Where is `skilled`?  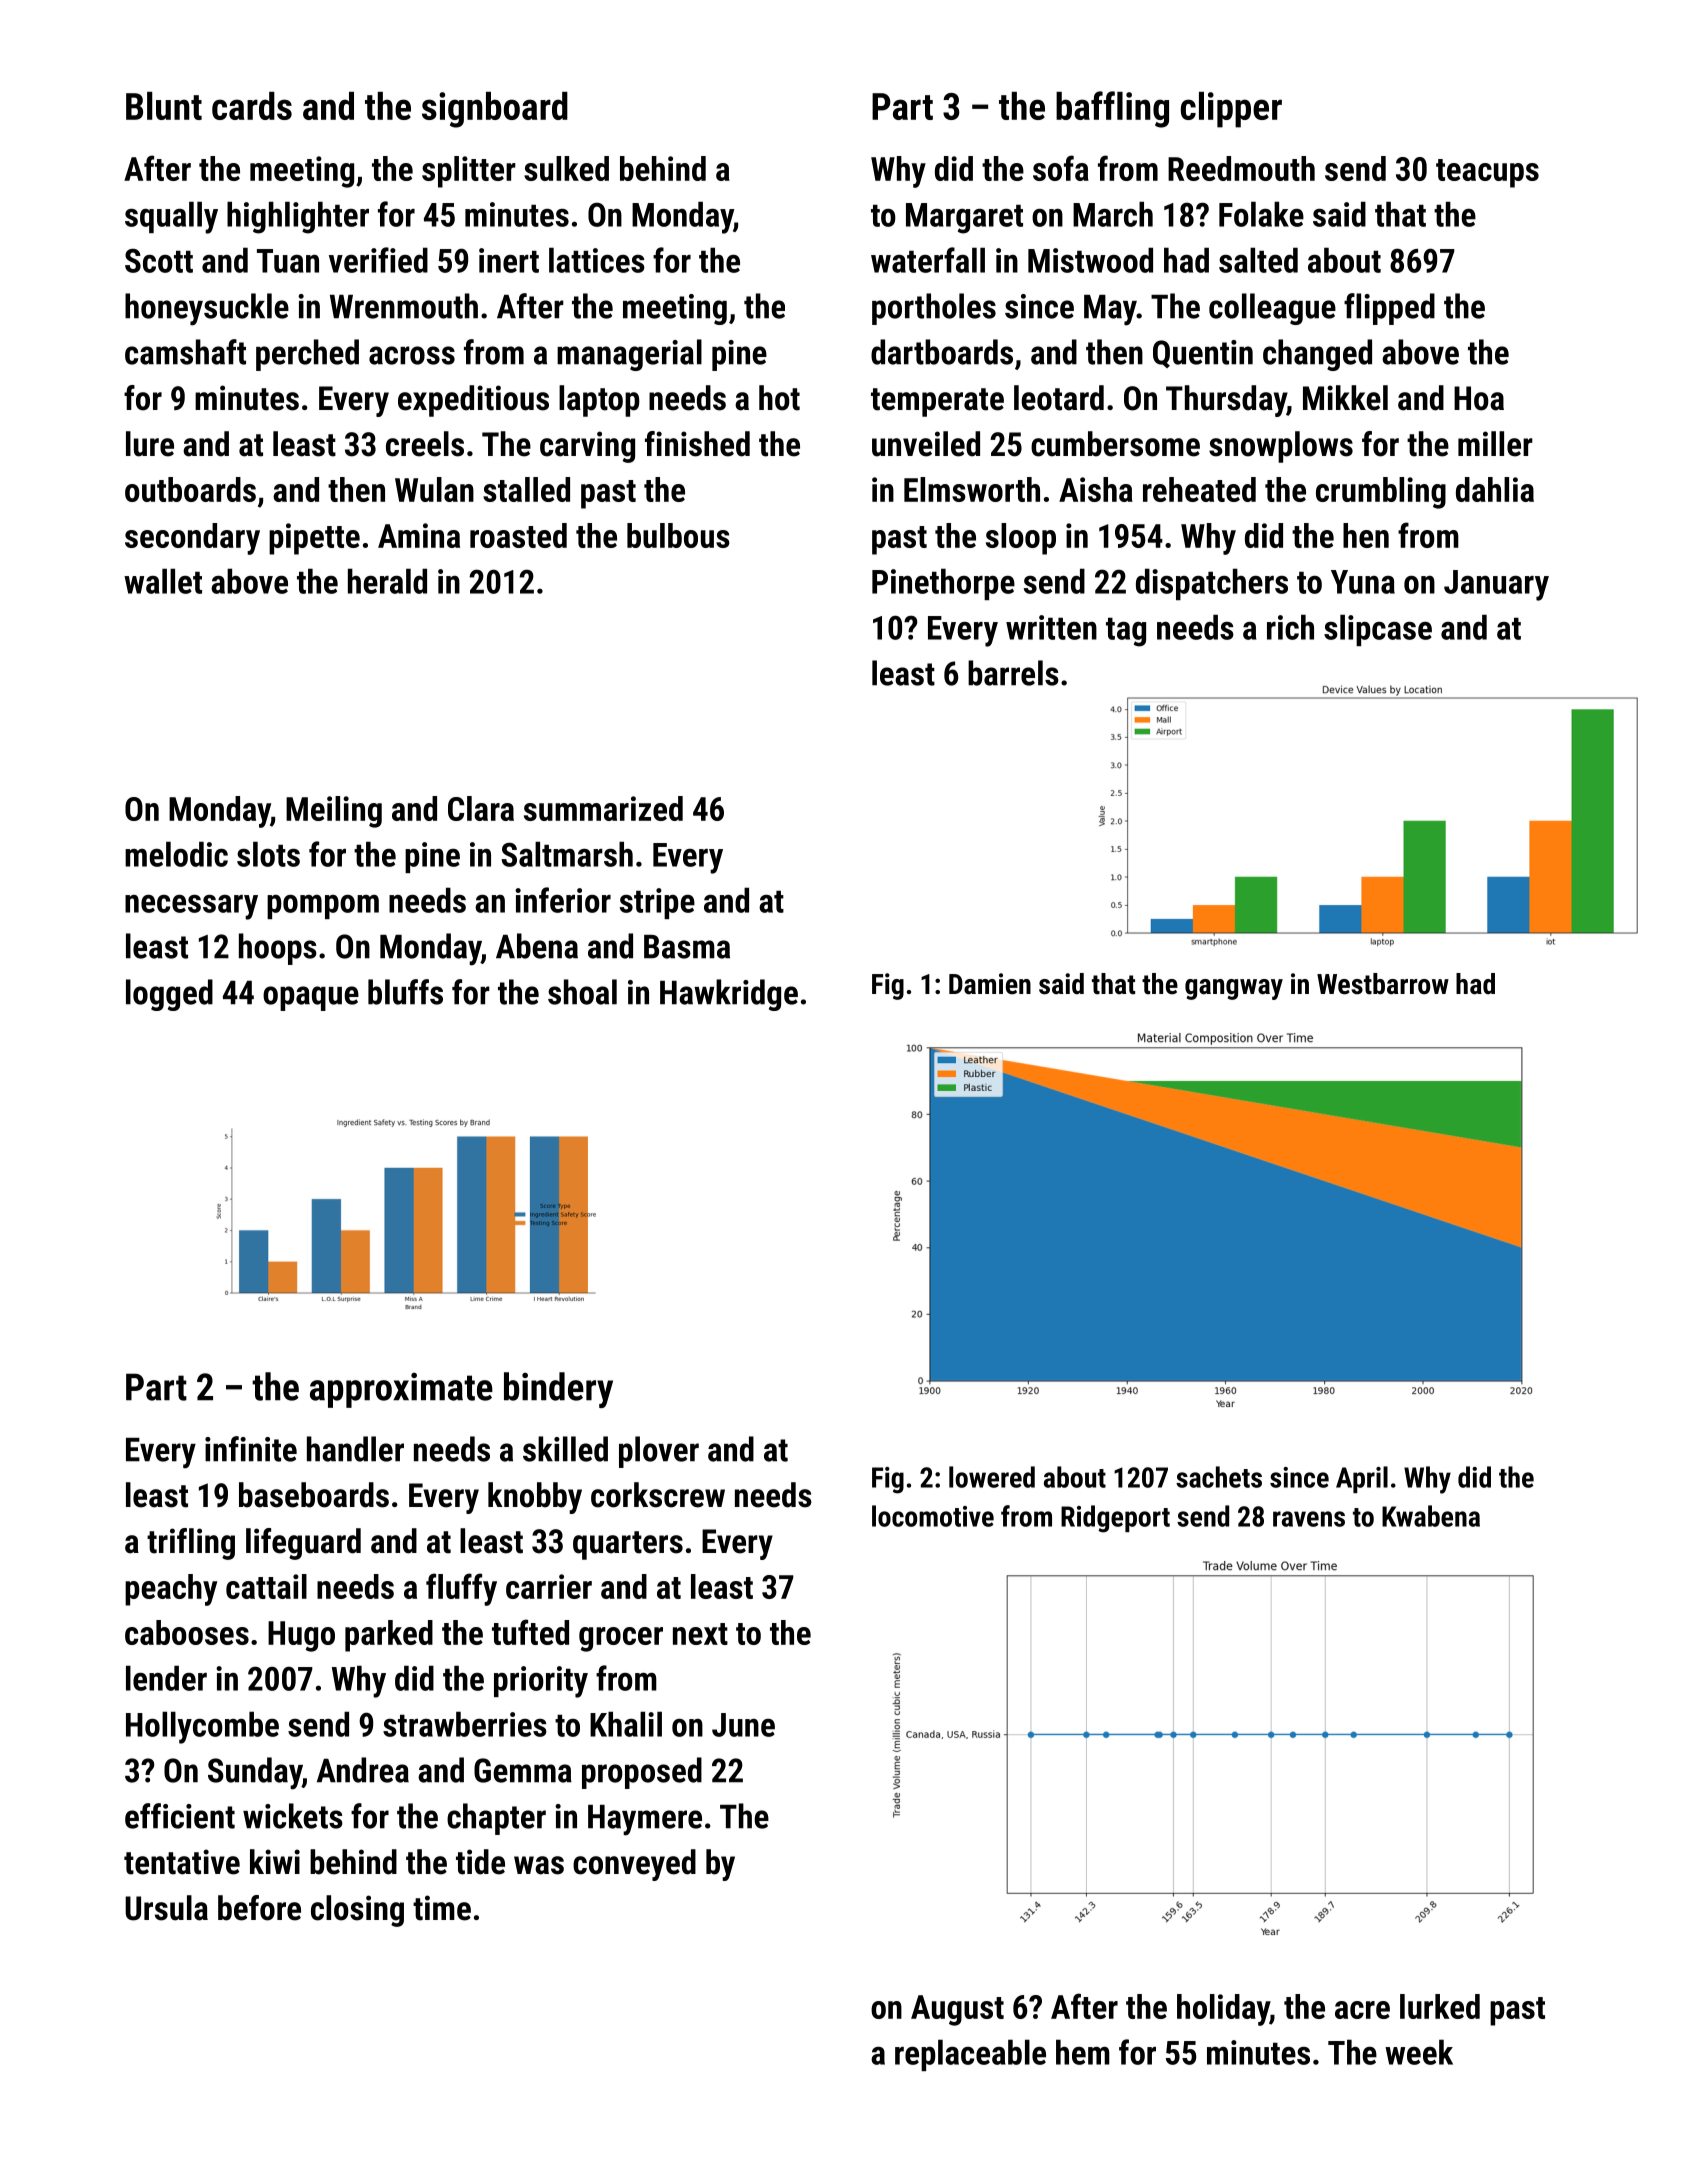 skilled is located at coordinates (565, 1449).
